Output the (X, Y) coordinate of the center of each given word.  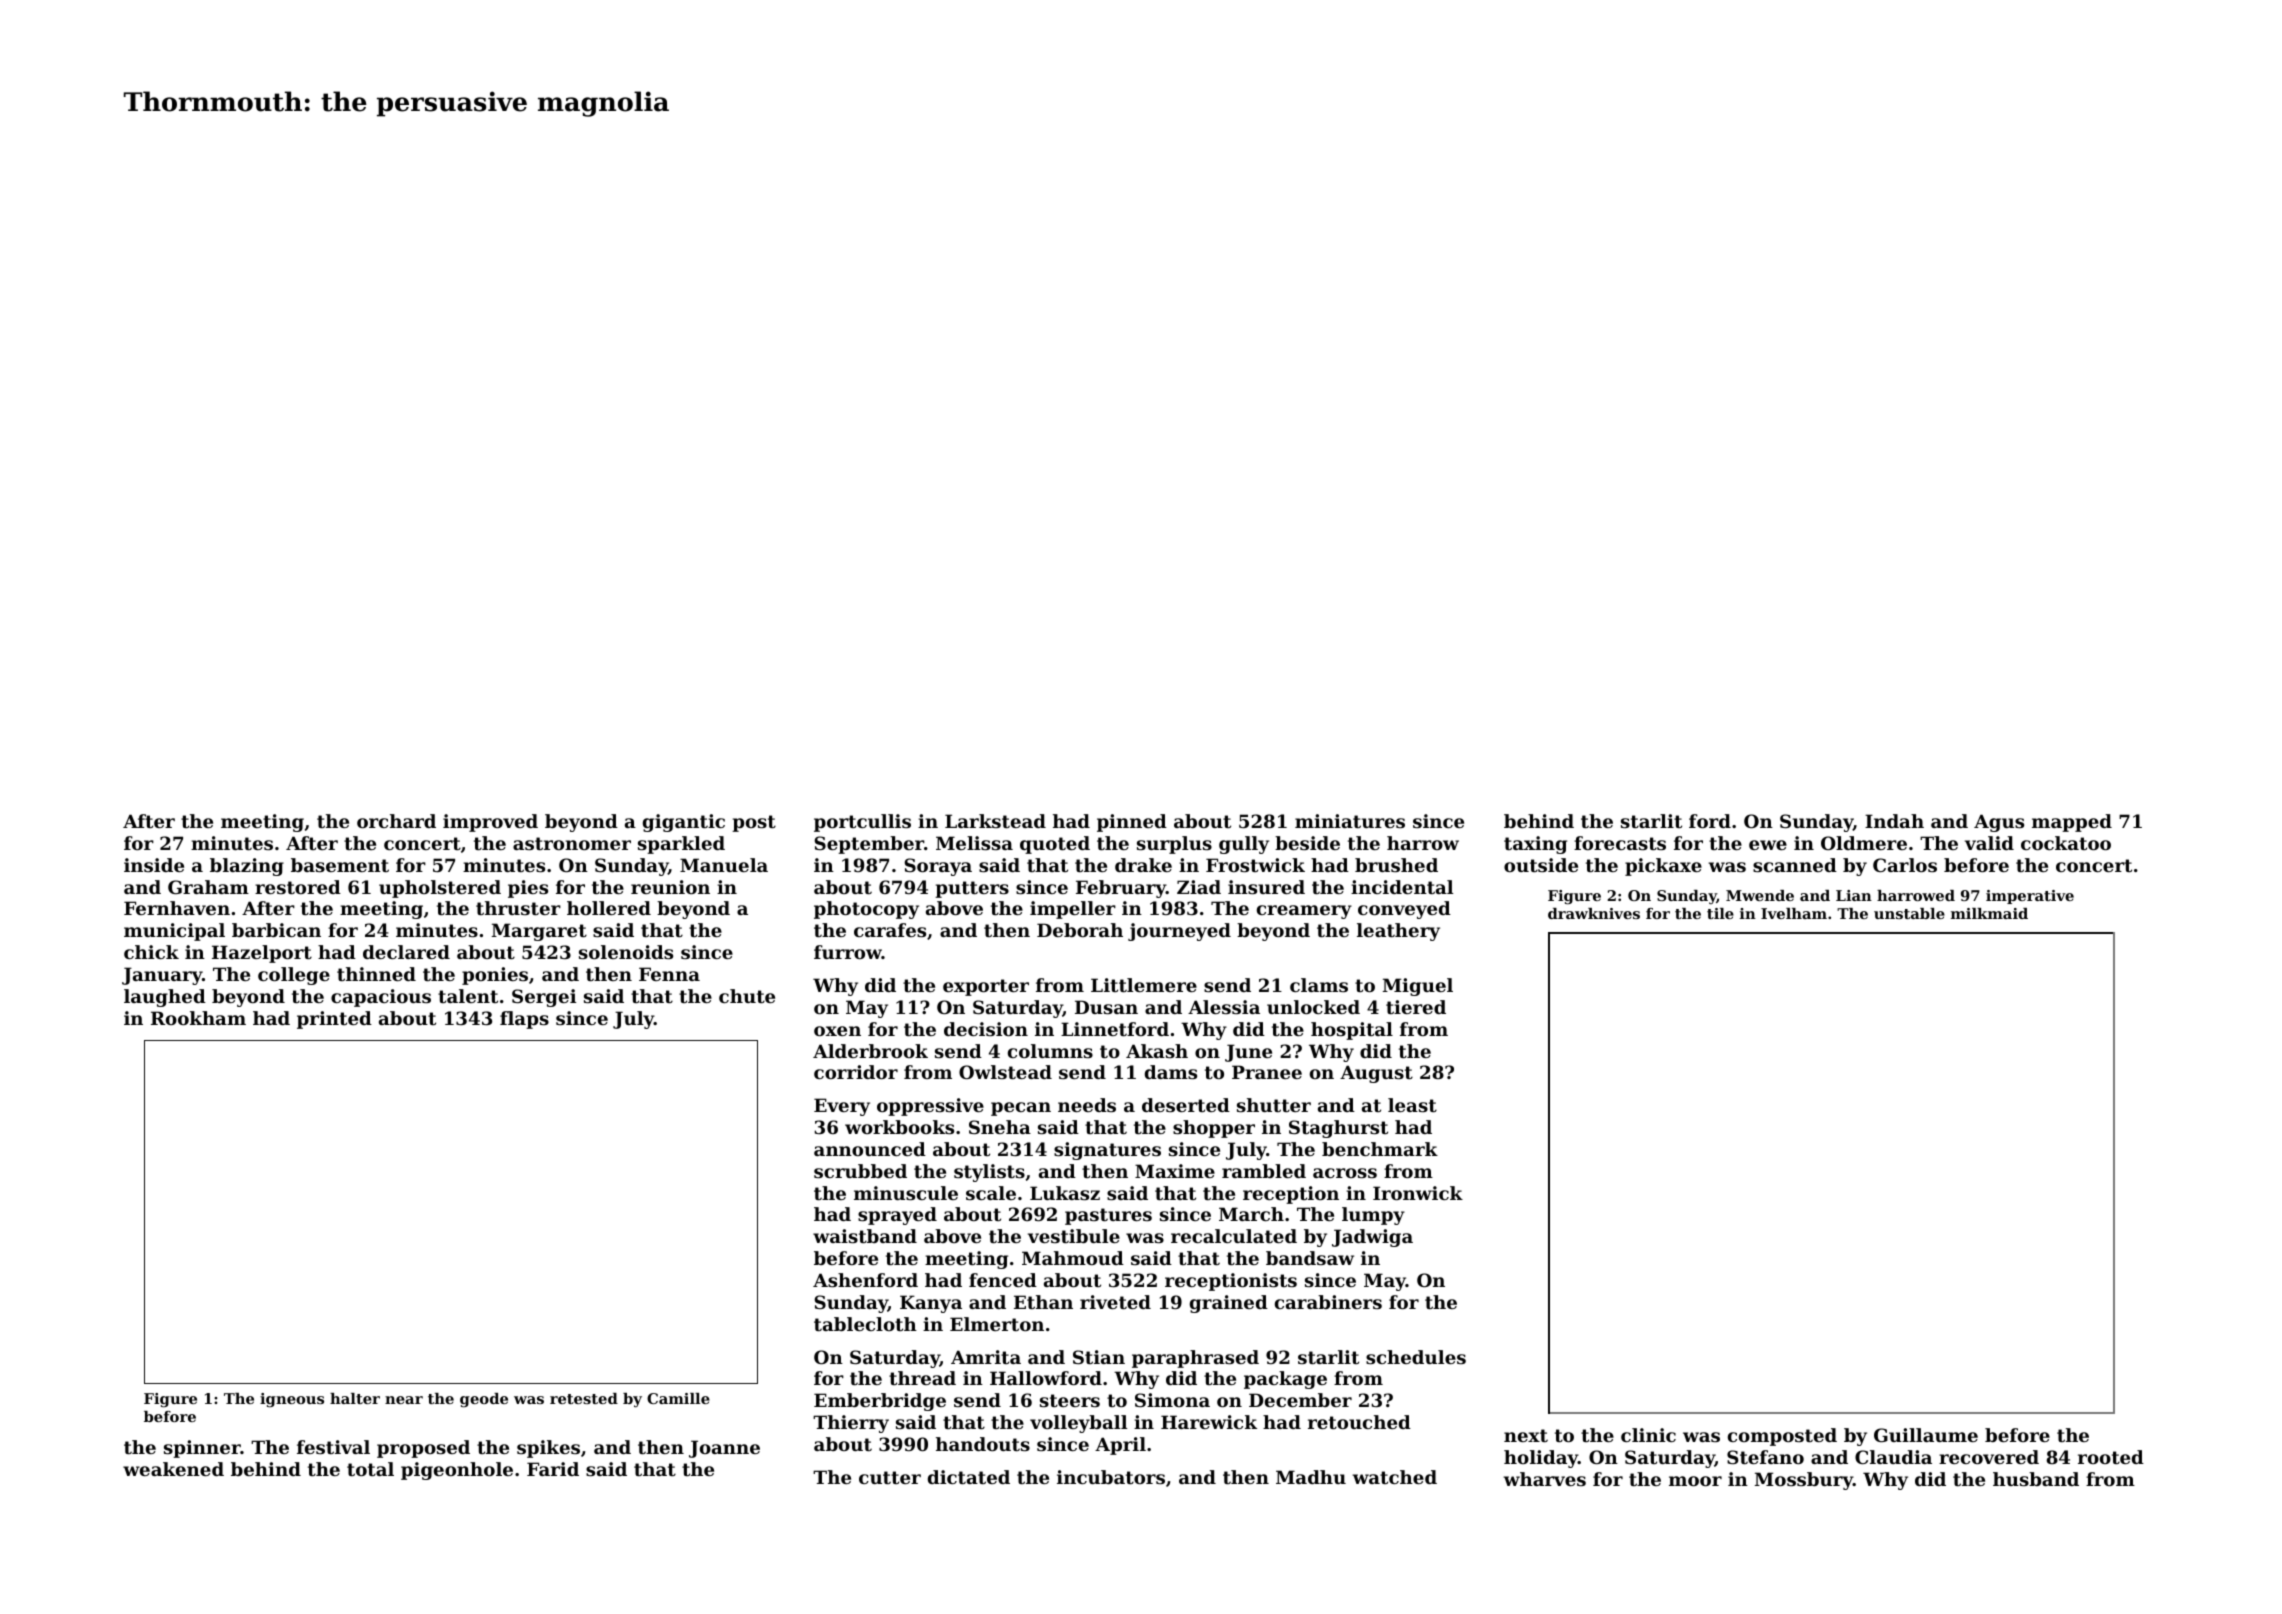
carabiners (1328, 1302)
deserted (1186, 1105)
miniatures (1350, 821)
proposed (423, 1449)
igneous (292, 1400)
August (1376, 1074)
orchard (396, 821)
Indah (1894, 821)
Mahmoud (1073, 1258)
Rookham (198, 1018)
